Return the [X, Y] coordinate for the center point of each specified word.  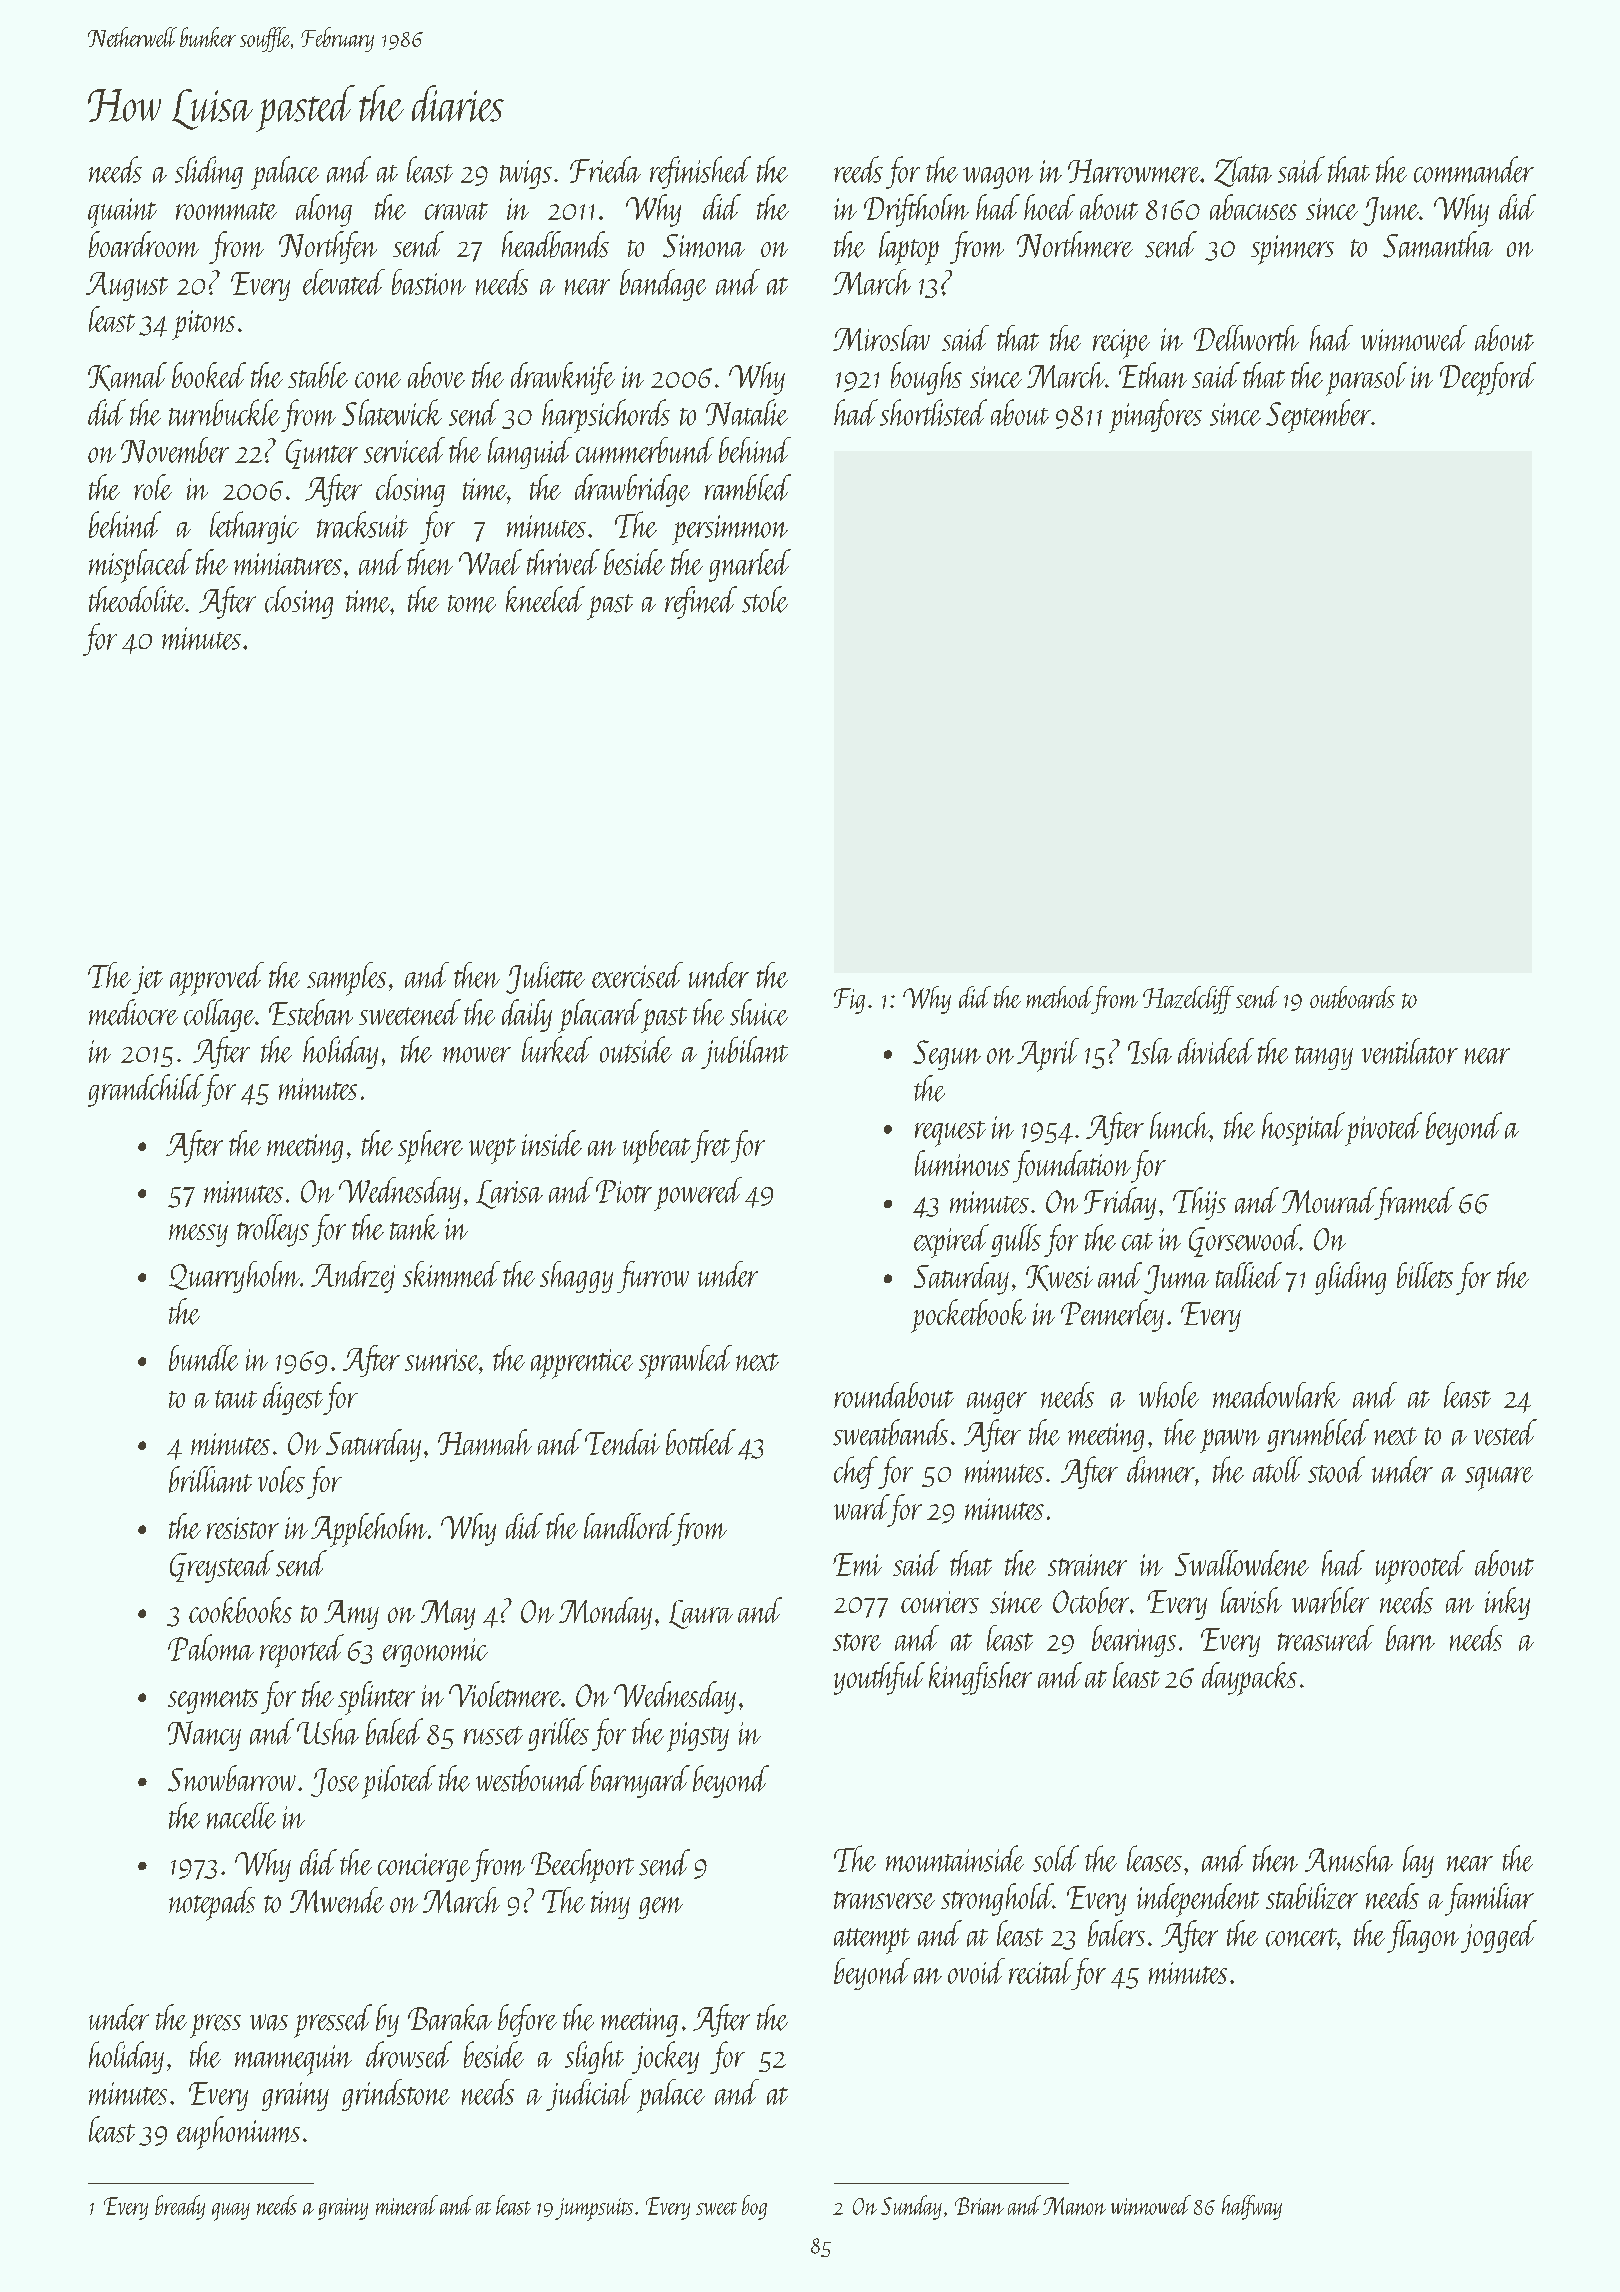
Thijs [1199, 1203]
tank [414, 1227]
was [269, 2022]
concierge [424, 1867]
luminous [962, 1163]
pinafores [1155, 416]
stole [765, 599]
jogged [1499, 1936]
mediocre [133, 1012]
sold [1056, 1858]
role [153, 487]
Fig [849, 1001]
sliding [209, 172]
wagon [998, 178]
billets [1425, 1275]
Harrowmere [1134, 171]
